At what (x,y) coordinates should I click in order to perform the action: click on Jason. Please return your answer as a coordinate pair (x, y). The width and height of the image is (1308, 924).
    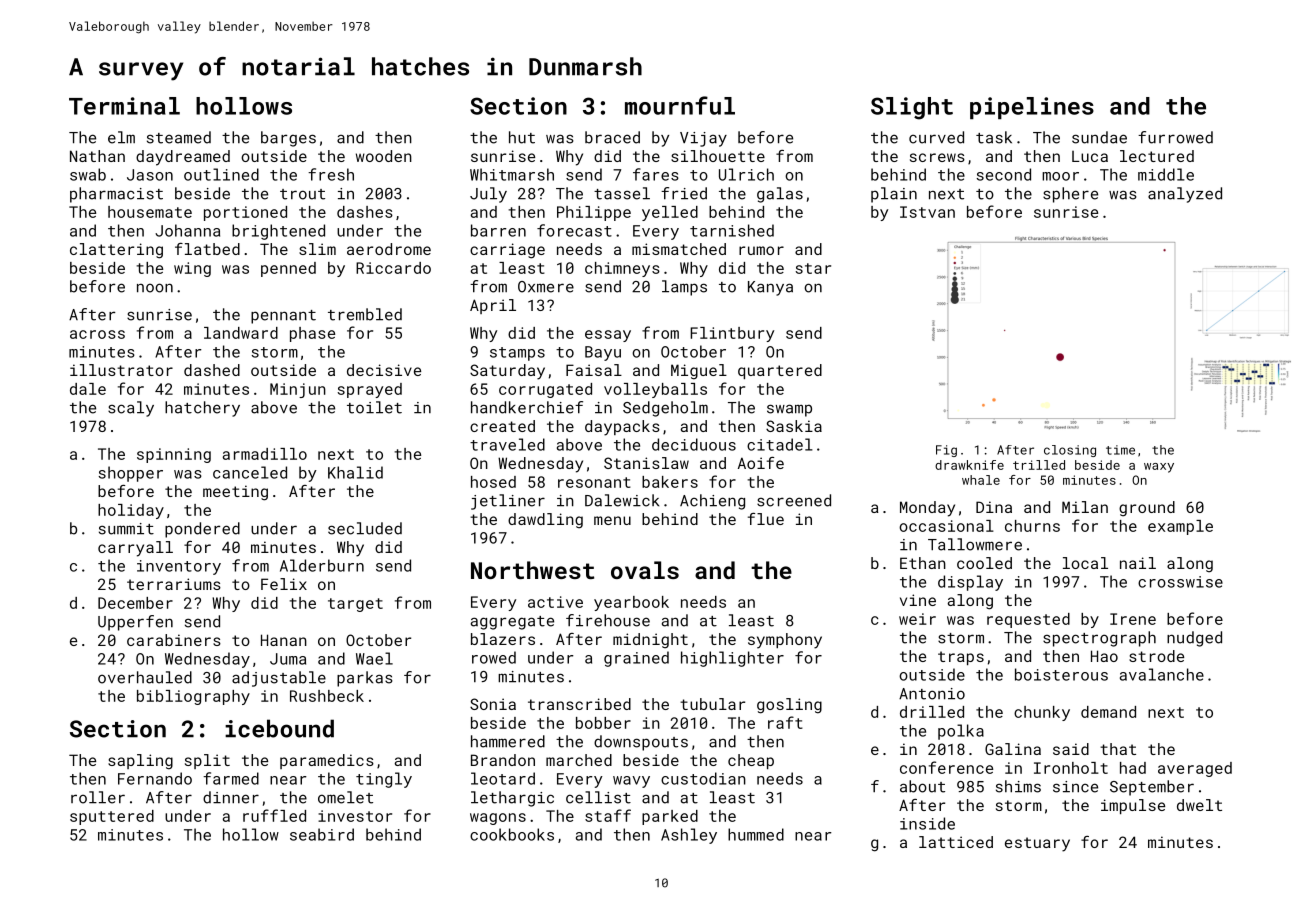
    Looking at the image, I should click on (150, 175).
